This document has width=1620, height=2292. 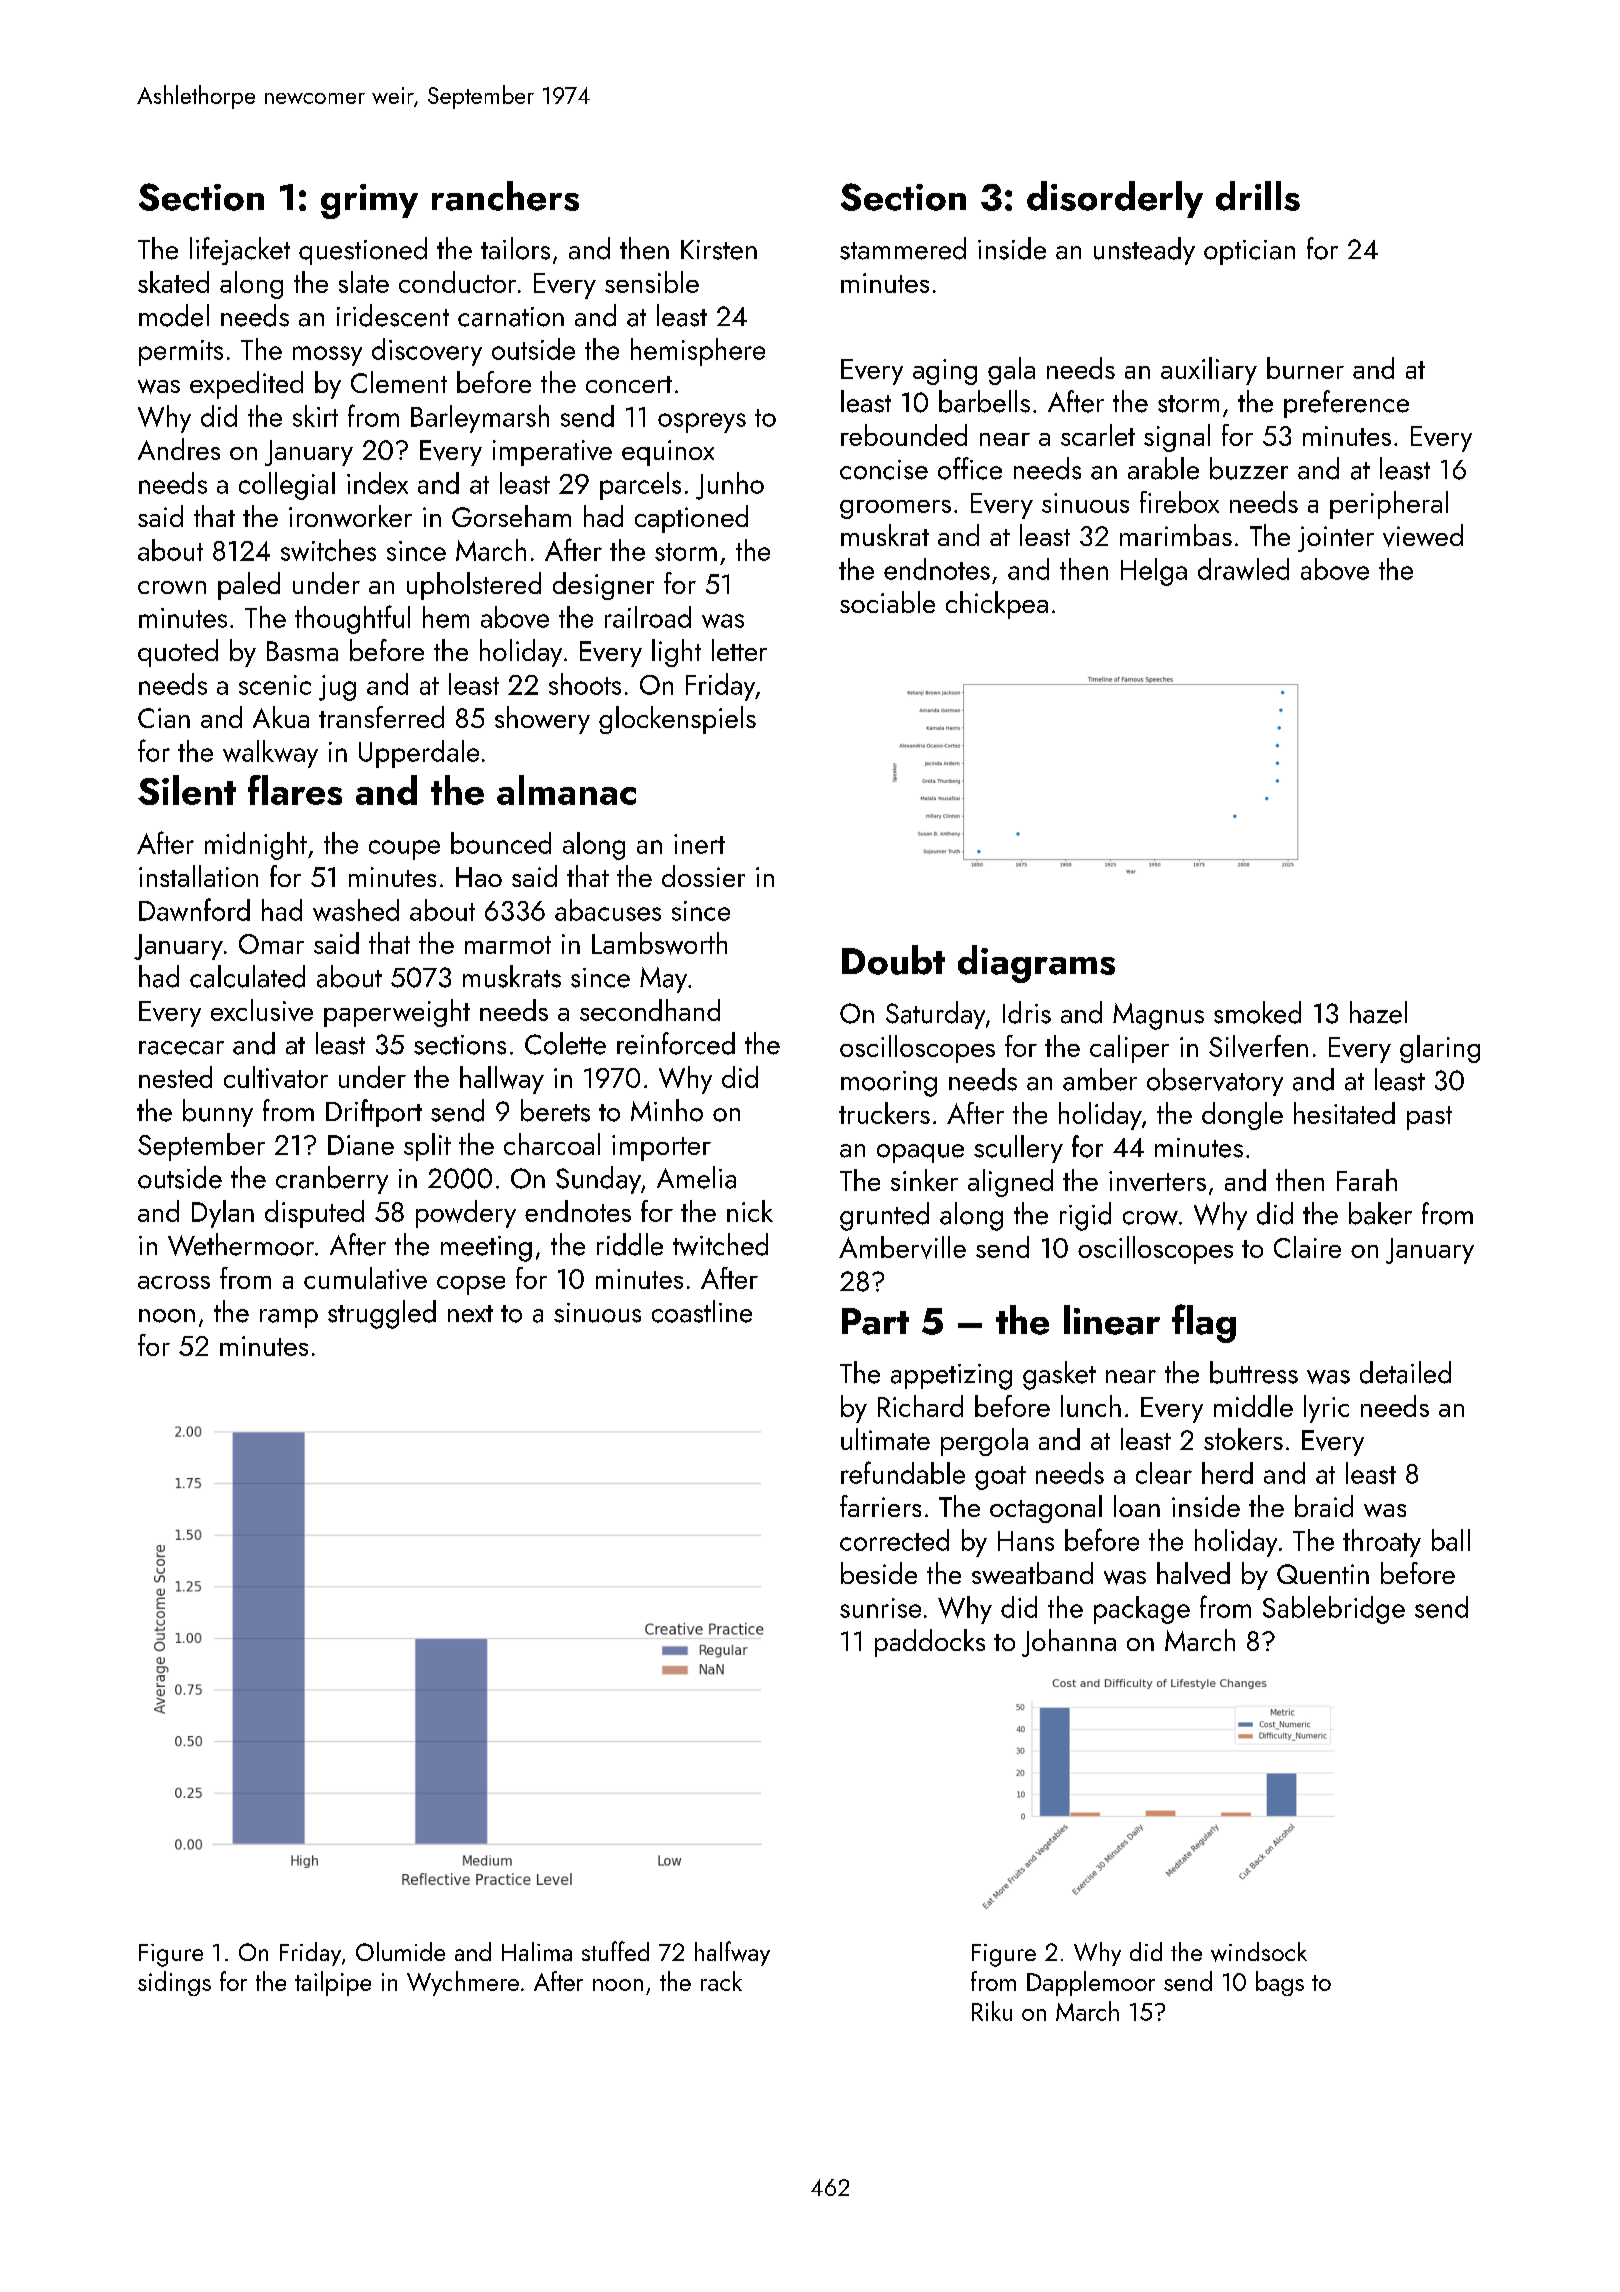 What do you see at coordinates (1258, 196) in the document?
I see `drills` at bounding box center [1258, 196].
